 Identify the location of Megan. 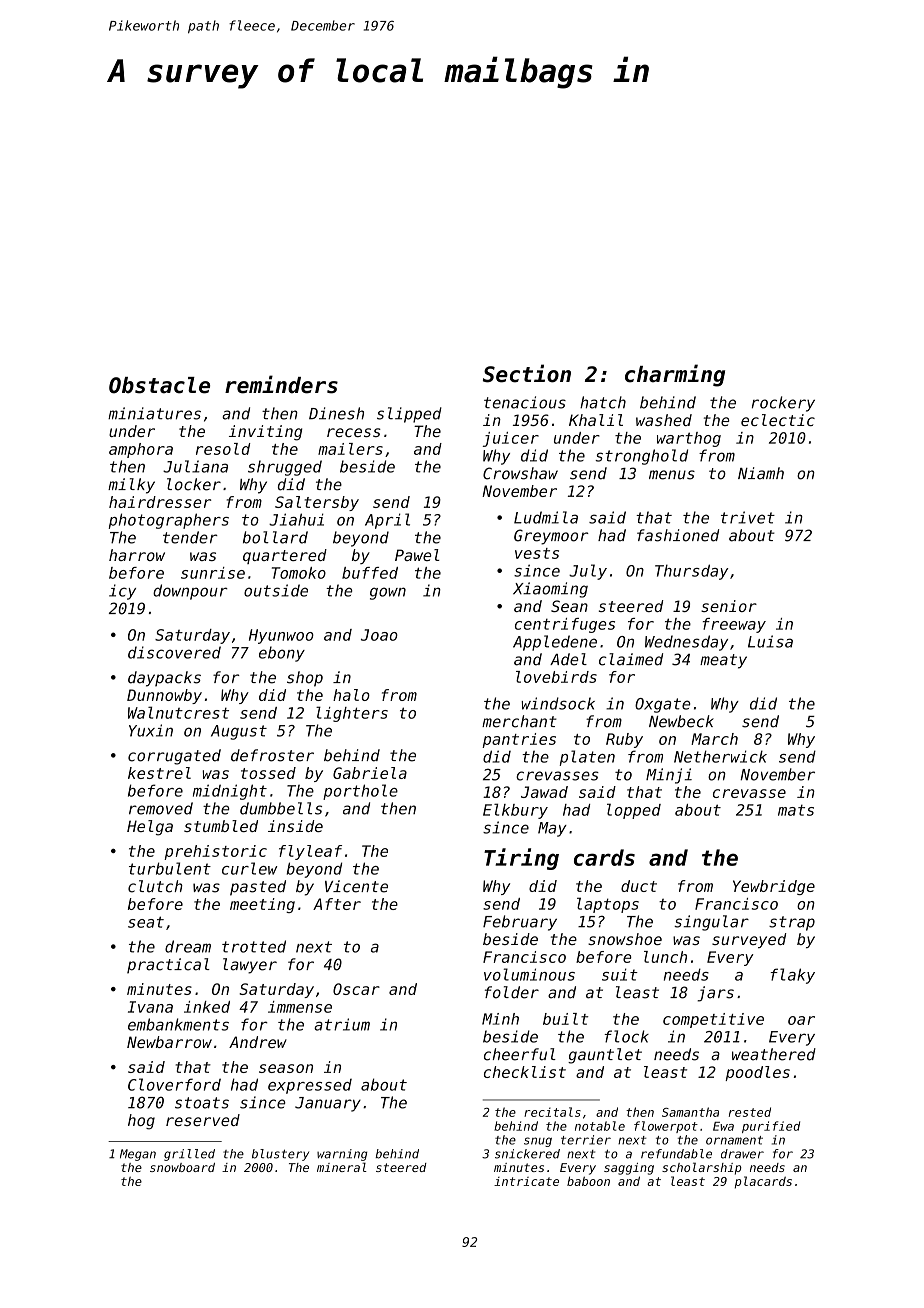
(138, 1155).
